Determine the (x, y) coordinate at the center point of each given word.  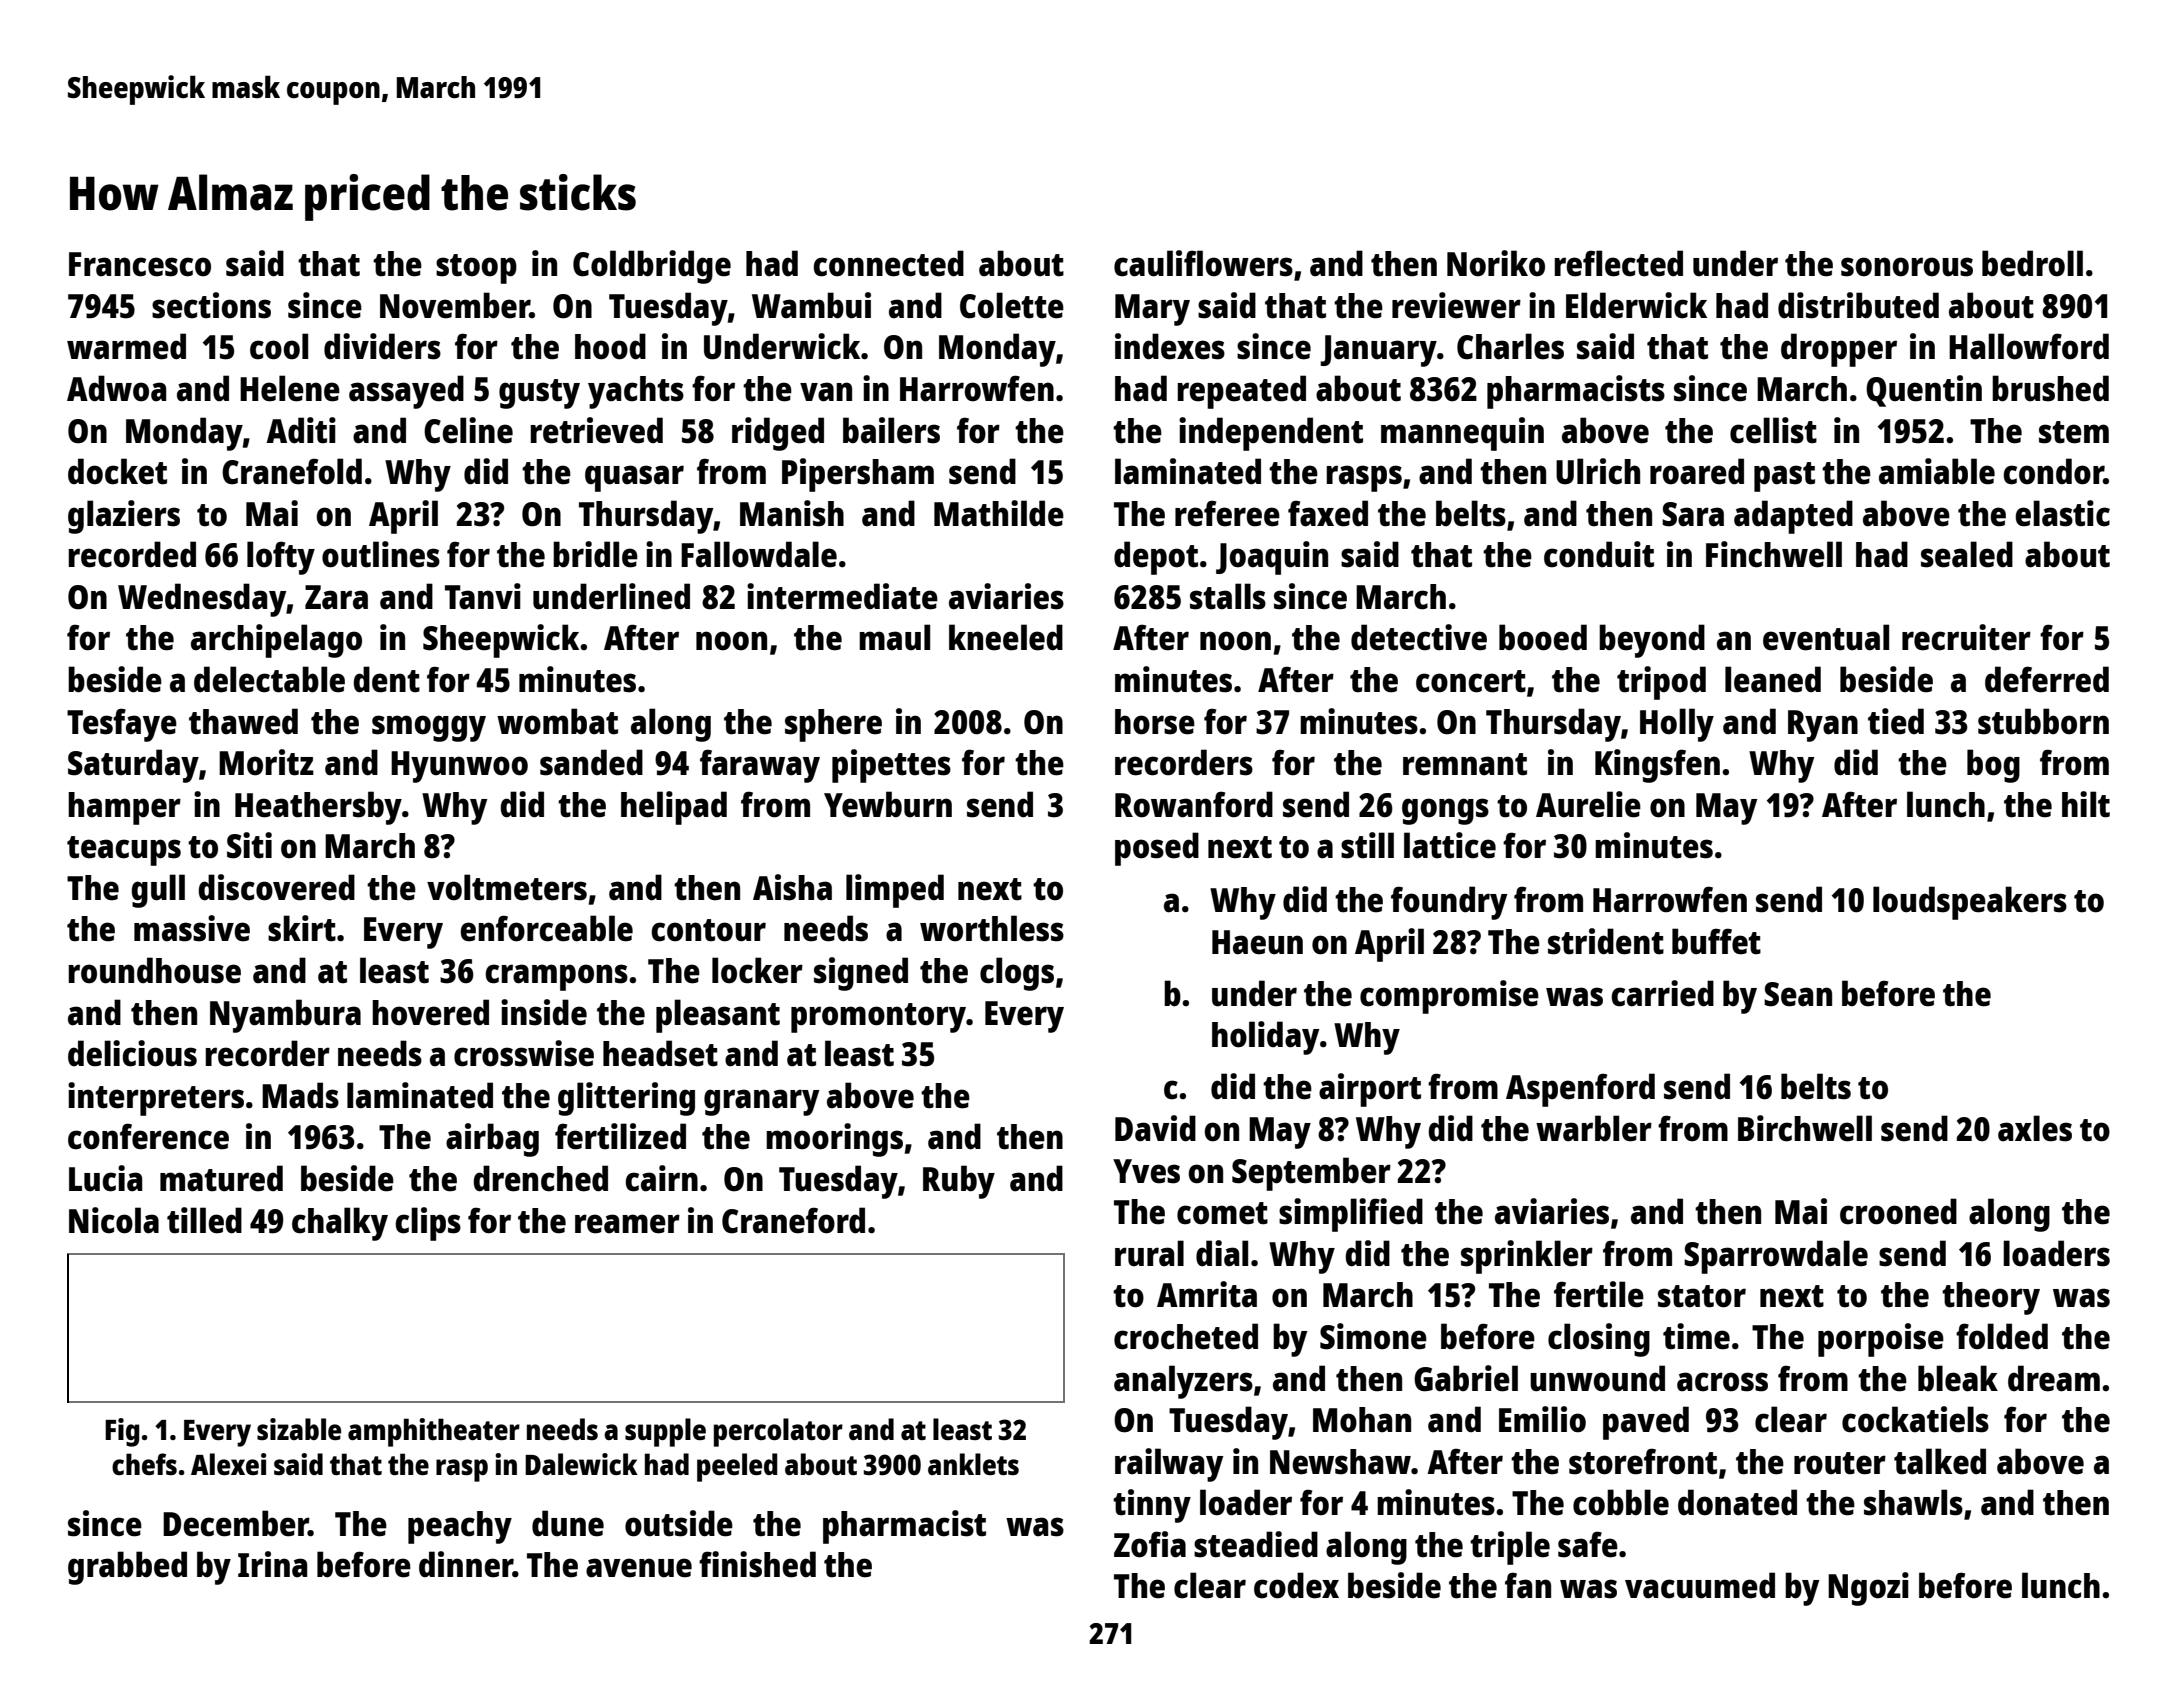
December (236, 1523)
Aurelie (1588, 804)
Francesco (140, 264)
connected (888, 263)
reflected (1618, 263)
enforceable (546, 928)
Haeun (1257, 942)
